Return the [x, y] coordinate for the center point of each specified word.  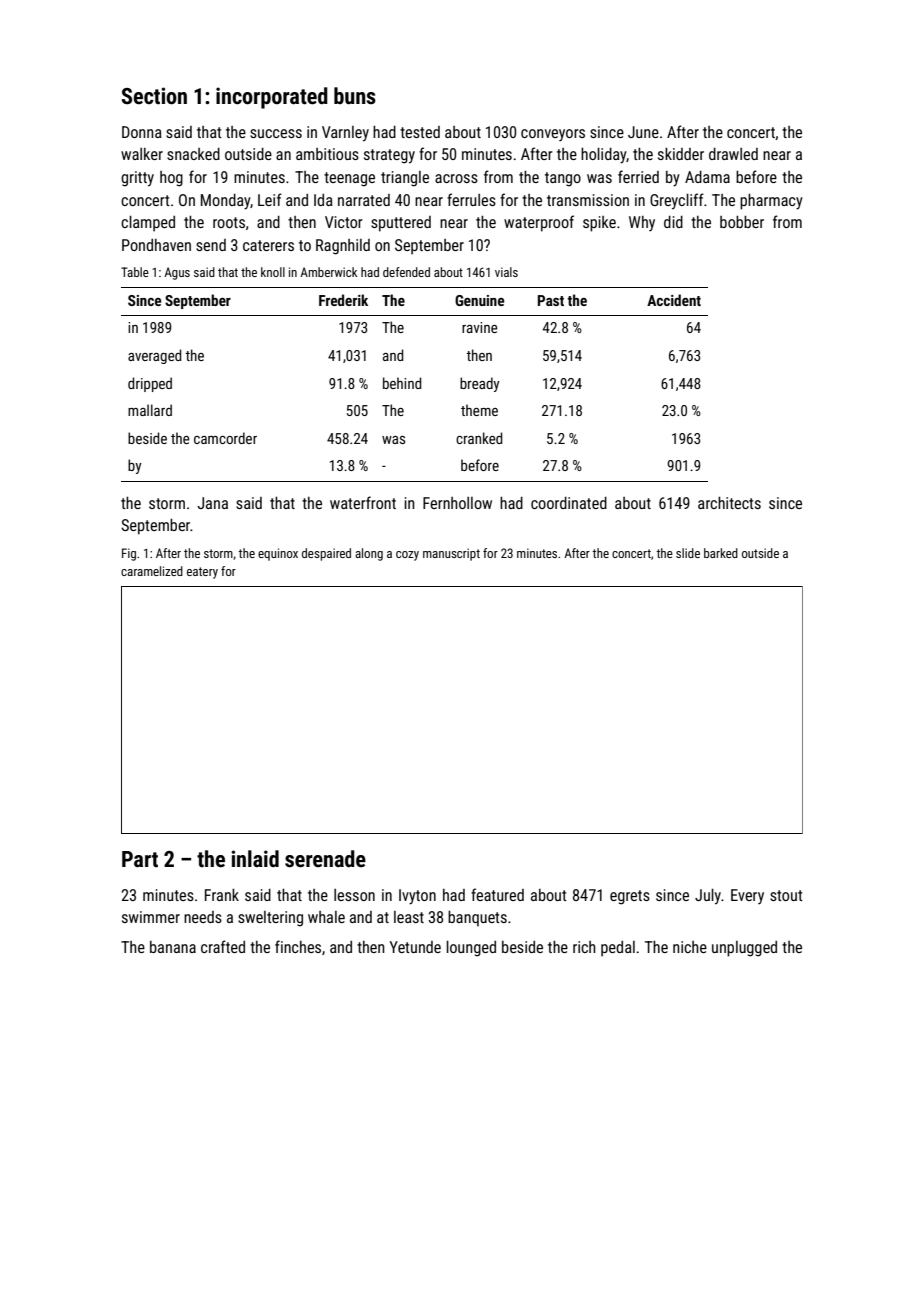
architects [729, 503]
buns [355, 96]
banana [173, 947]
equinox [278, 554]
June [643, 132]
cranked [479, 438]
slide [688, 553]
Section [154, 96]
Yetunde [415, 947]
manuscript [451, 554]
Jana [212, 503]
